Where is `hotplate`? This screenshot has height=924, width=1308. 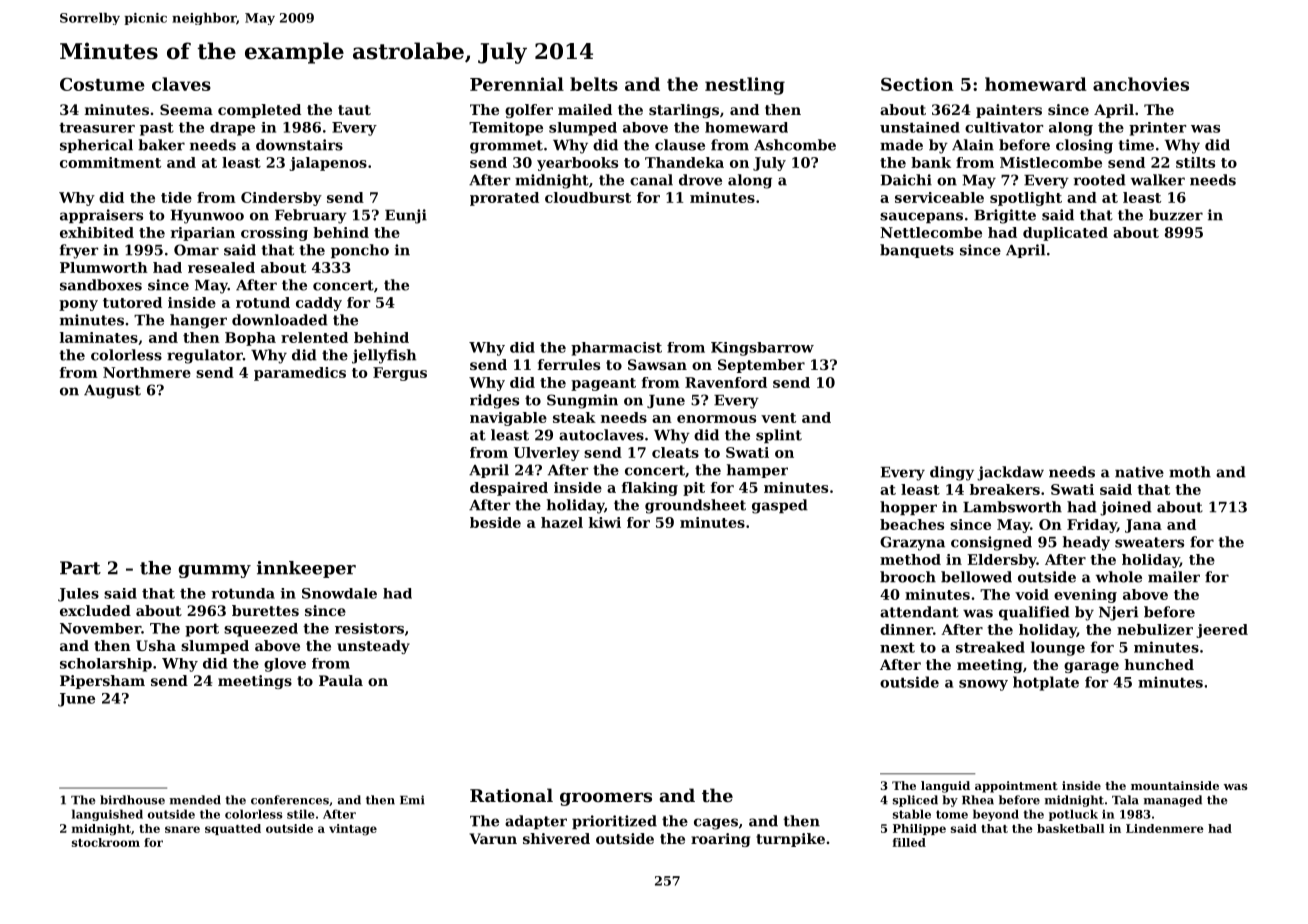
hotplate is located at coordinates (1046, 683).
